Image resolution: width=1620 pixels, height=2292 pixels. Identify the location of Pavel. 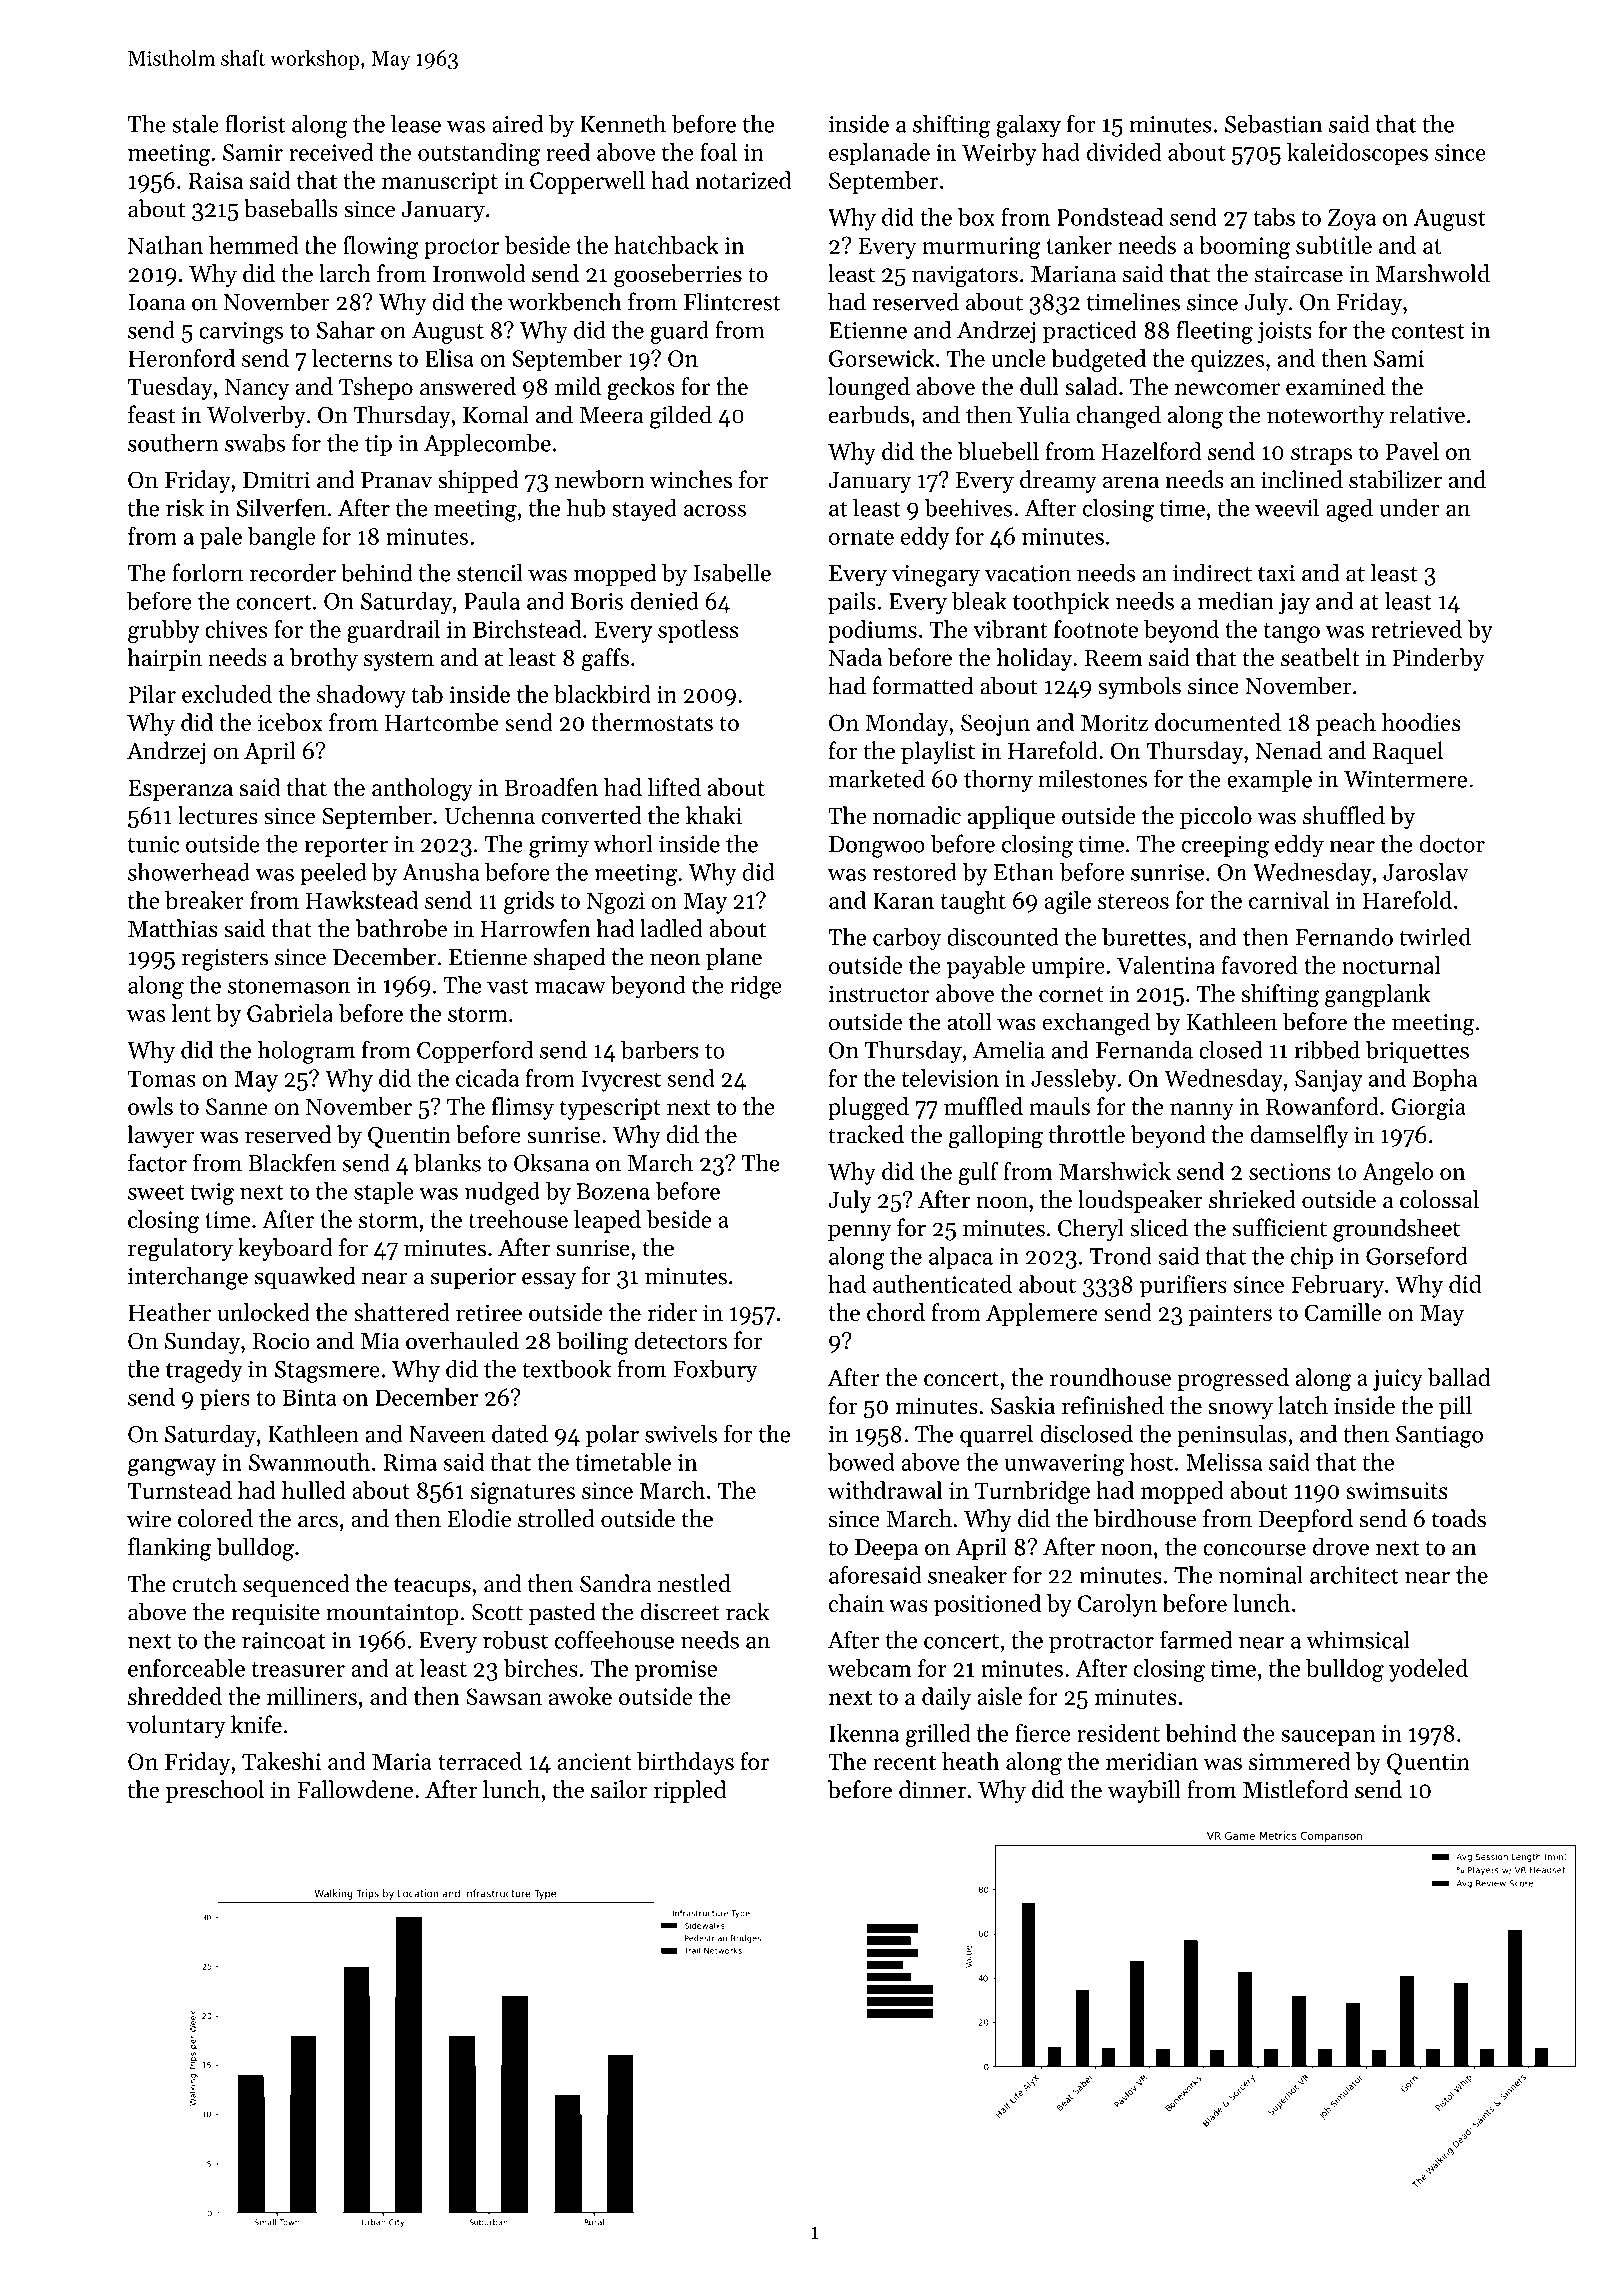
(1412, 451).
